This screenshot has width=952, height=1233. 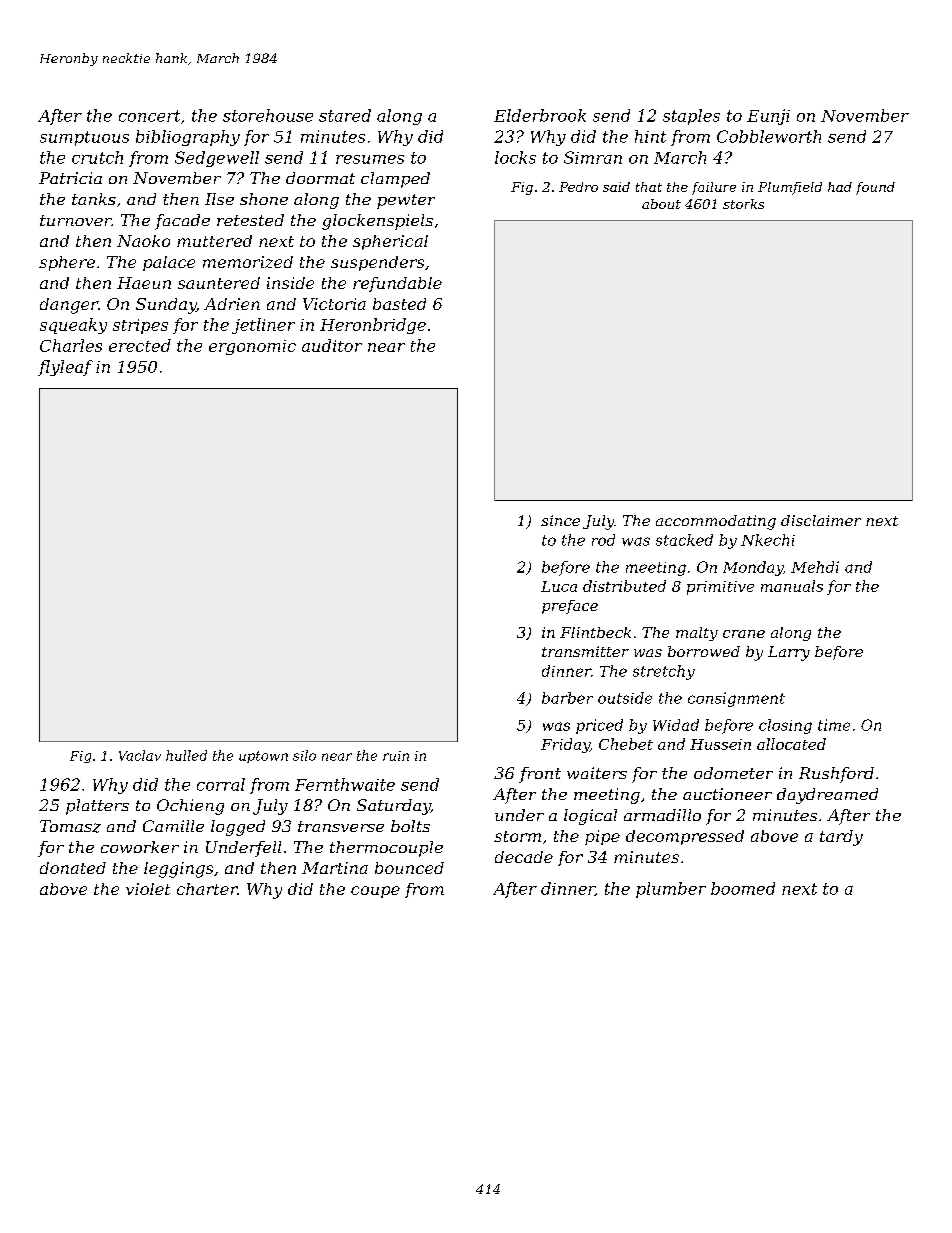 I want to click on since, so click(x=560, y=520).
